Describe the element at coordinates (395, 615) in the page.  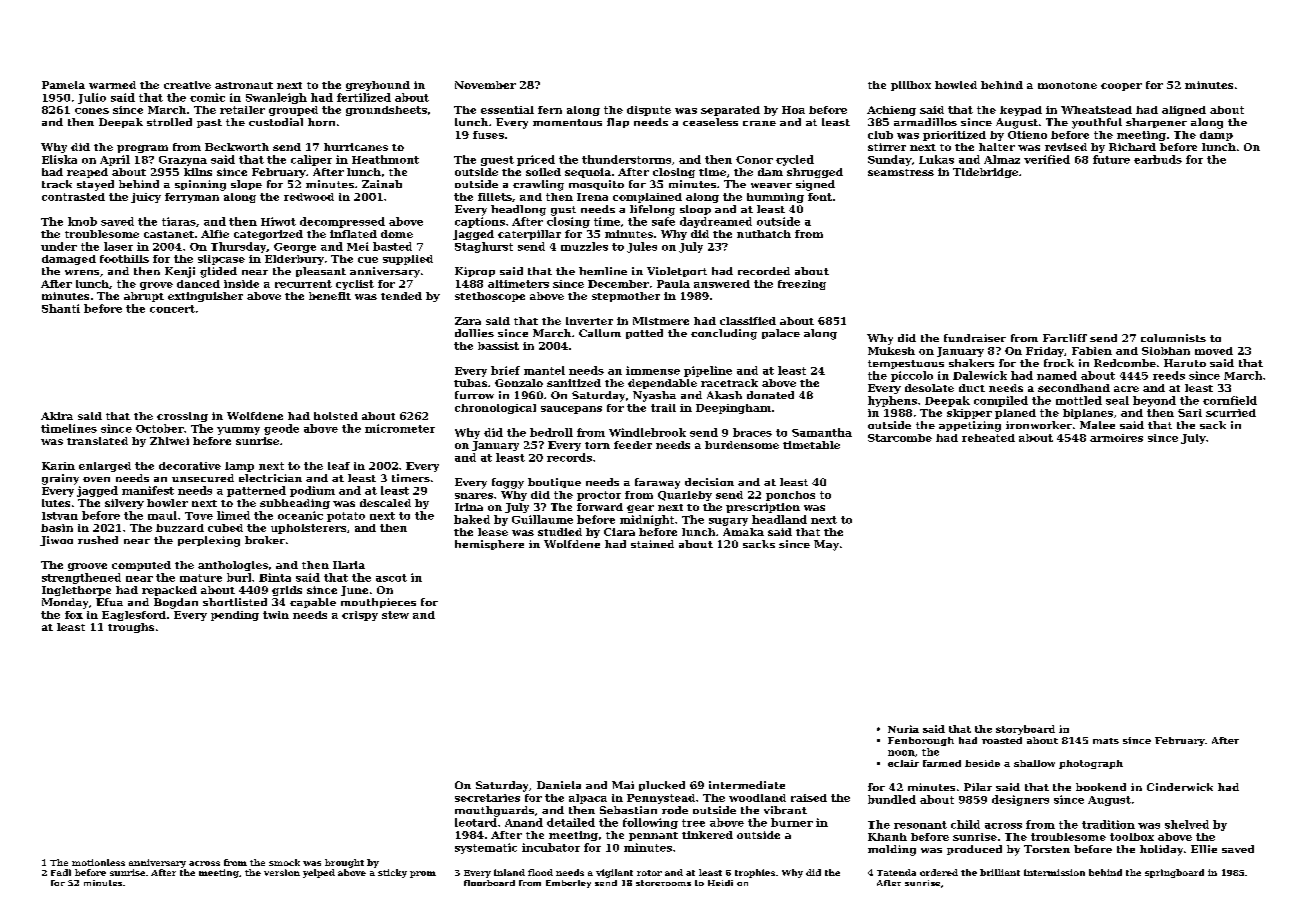
I see `stew` at that location.
